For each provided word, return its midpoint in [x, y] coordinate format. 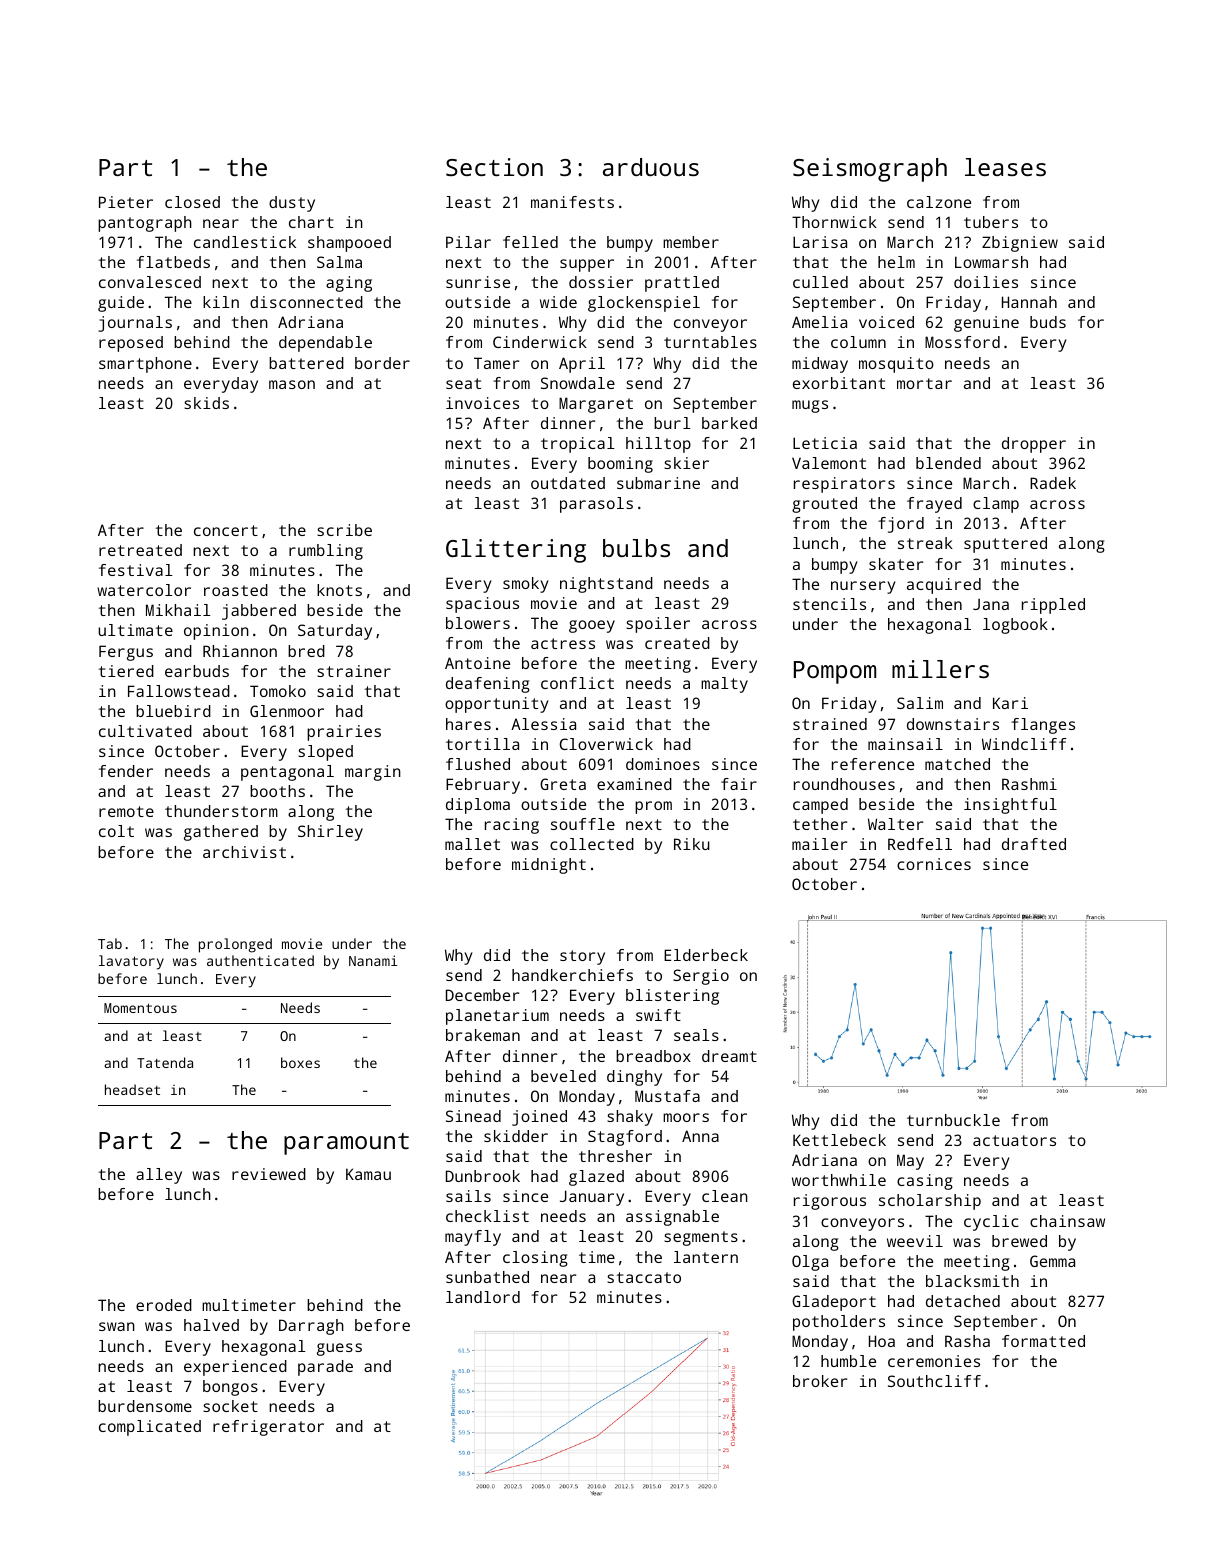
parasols [596, 505]
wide [558, 302]
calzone [939, 202]
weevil [915, 1241]
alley [159, 1176]
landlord [483, 1297]
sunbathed [487, 1277]
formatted [1043, 1341]
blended [948, 463]
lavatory [131, 962]
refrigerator [268, 1428]
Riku [692, 844]
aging [349, 284]
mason [292, 384]
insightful [1010, 806]
